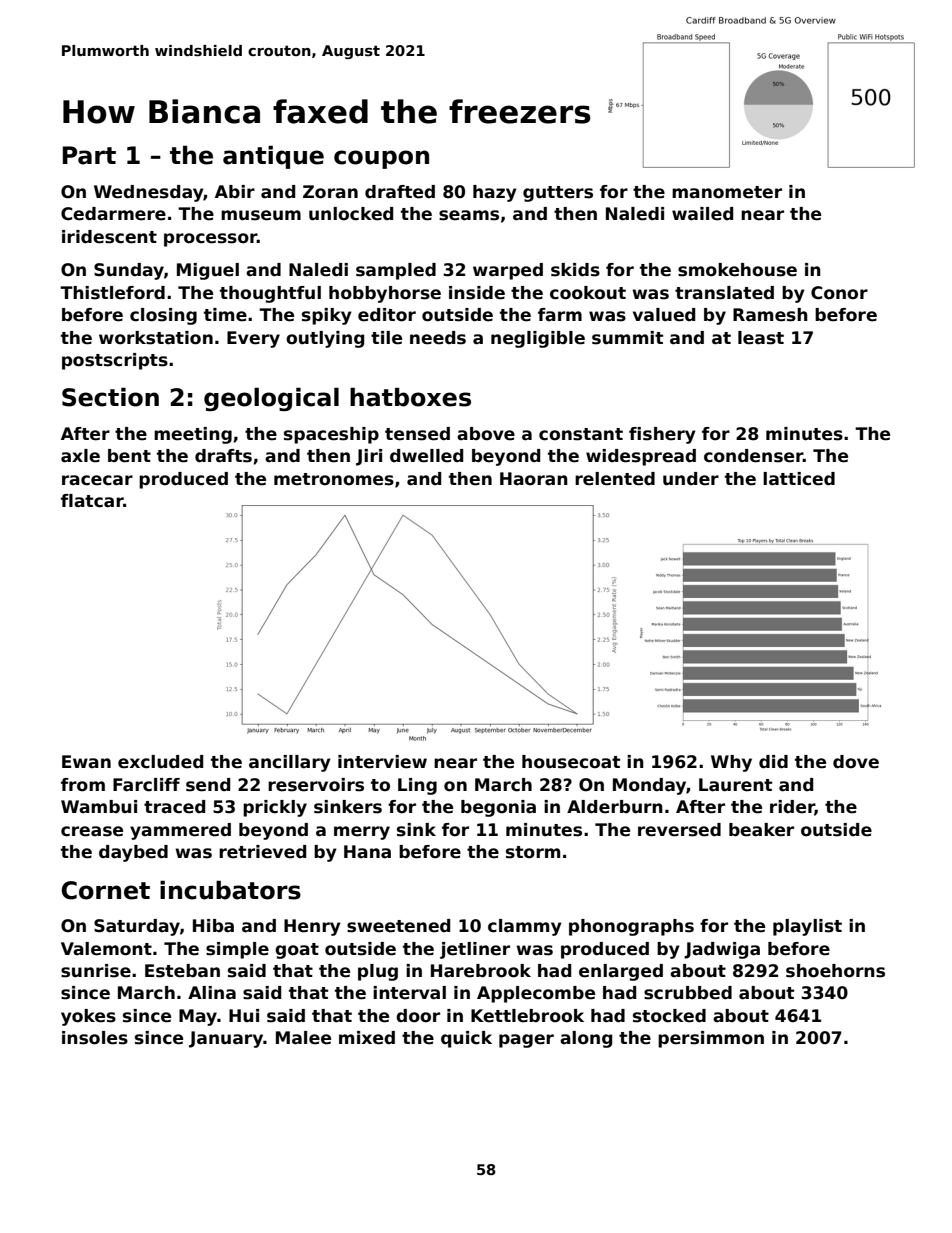  I want to click on sweetened, so click(398, 926).
